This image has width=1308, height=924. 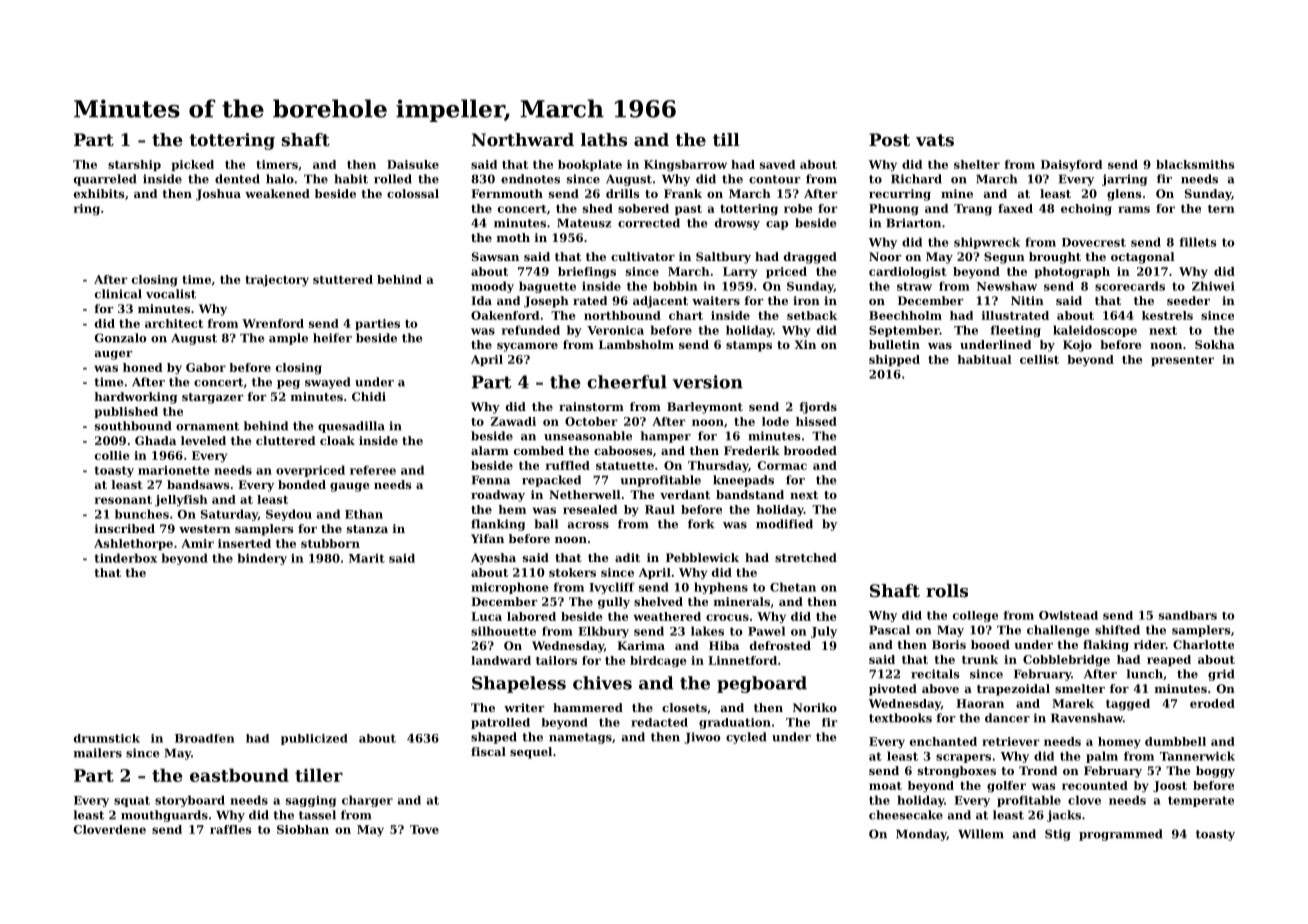 I want to click on rolls, so click(x=947, y=590).
